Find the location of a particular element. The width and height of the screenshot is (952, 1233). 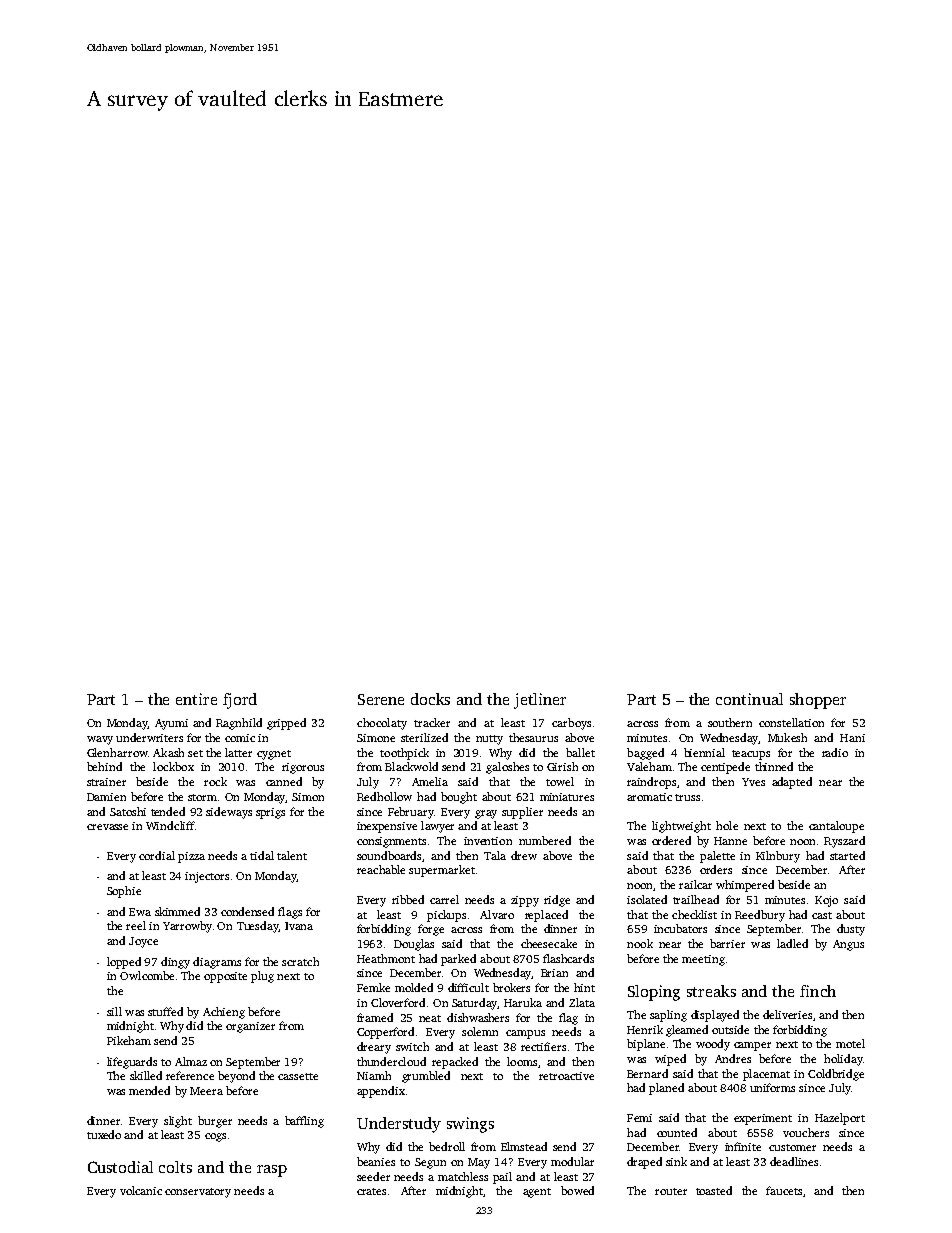

southern is located at coordinates (730, 722).
